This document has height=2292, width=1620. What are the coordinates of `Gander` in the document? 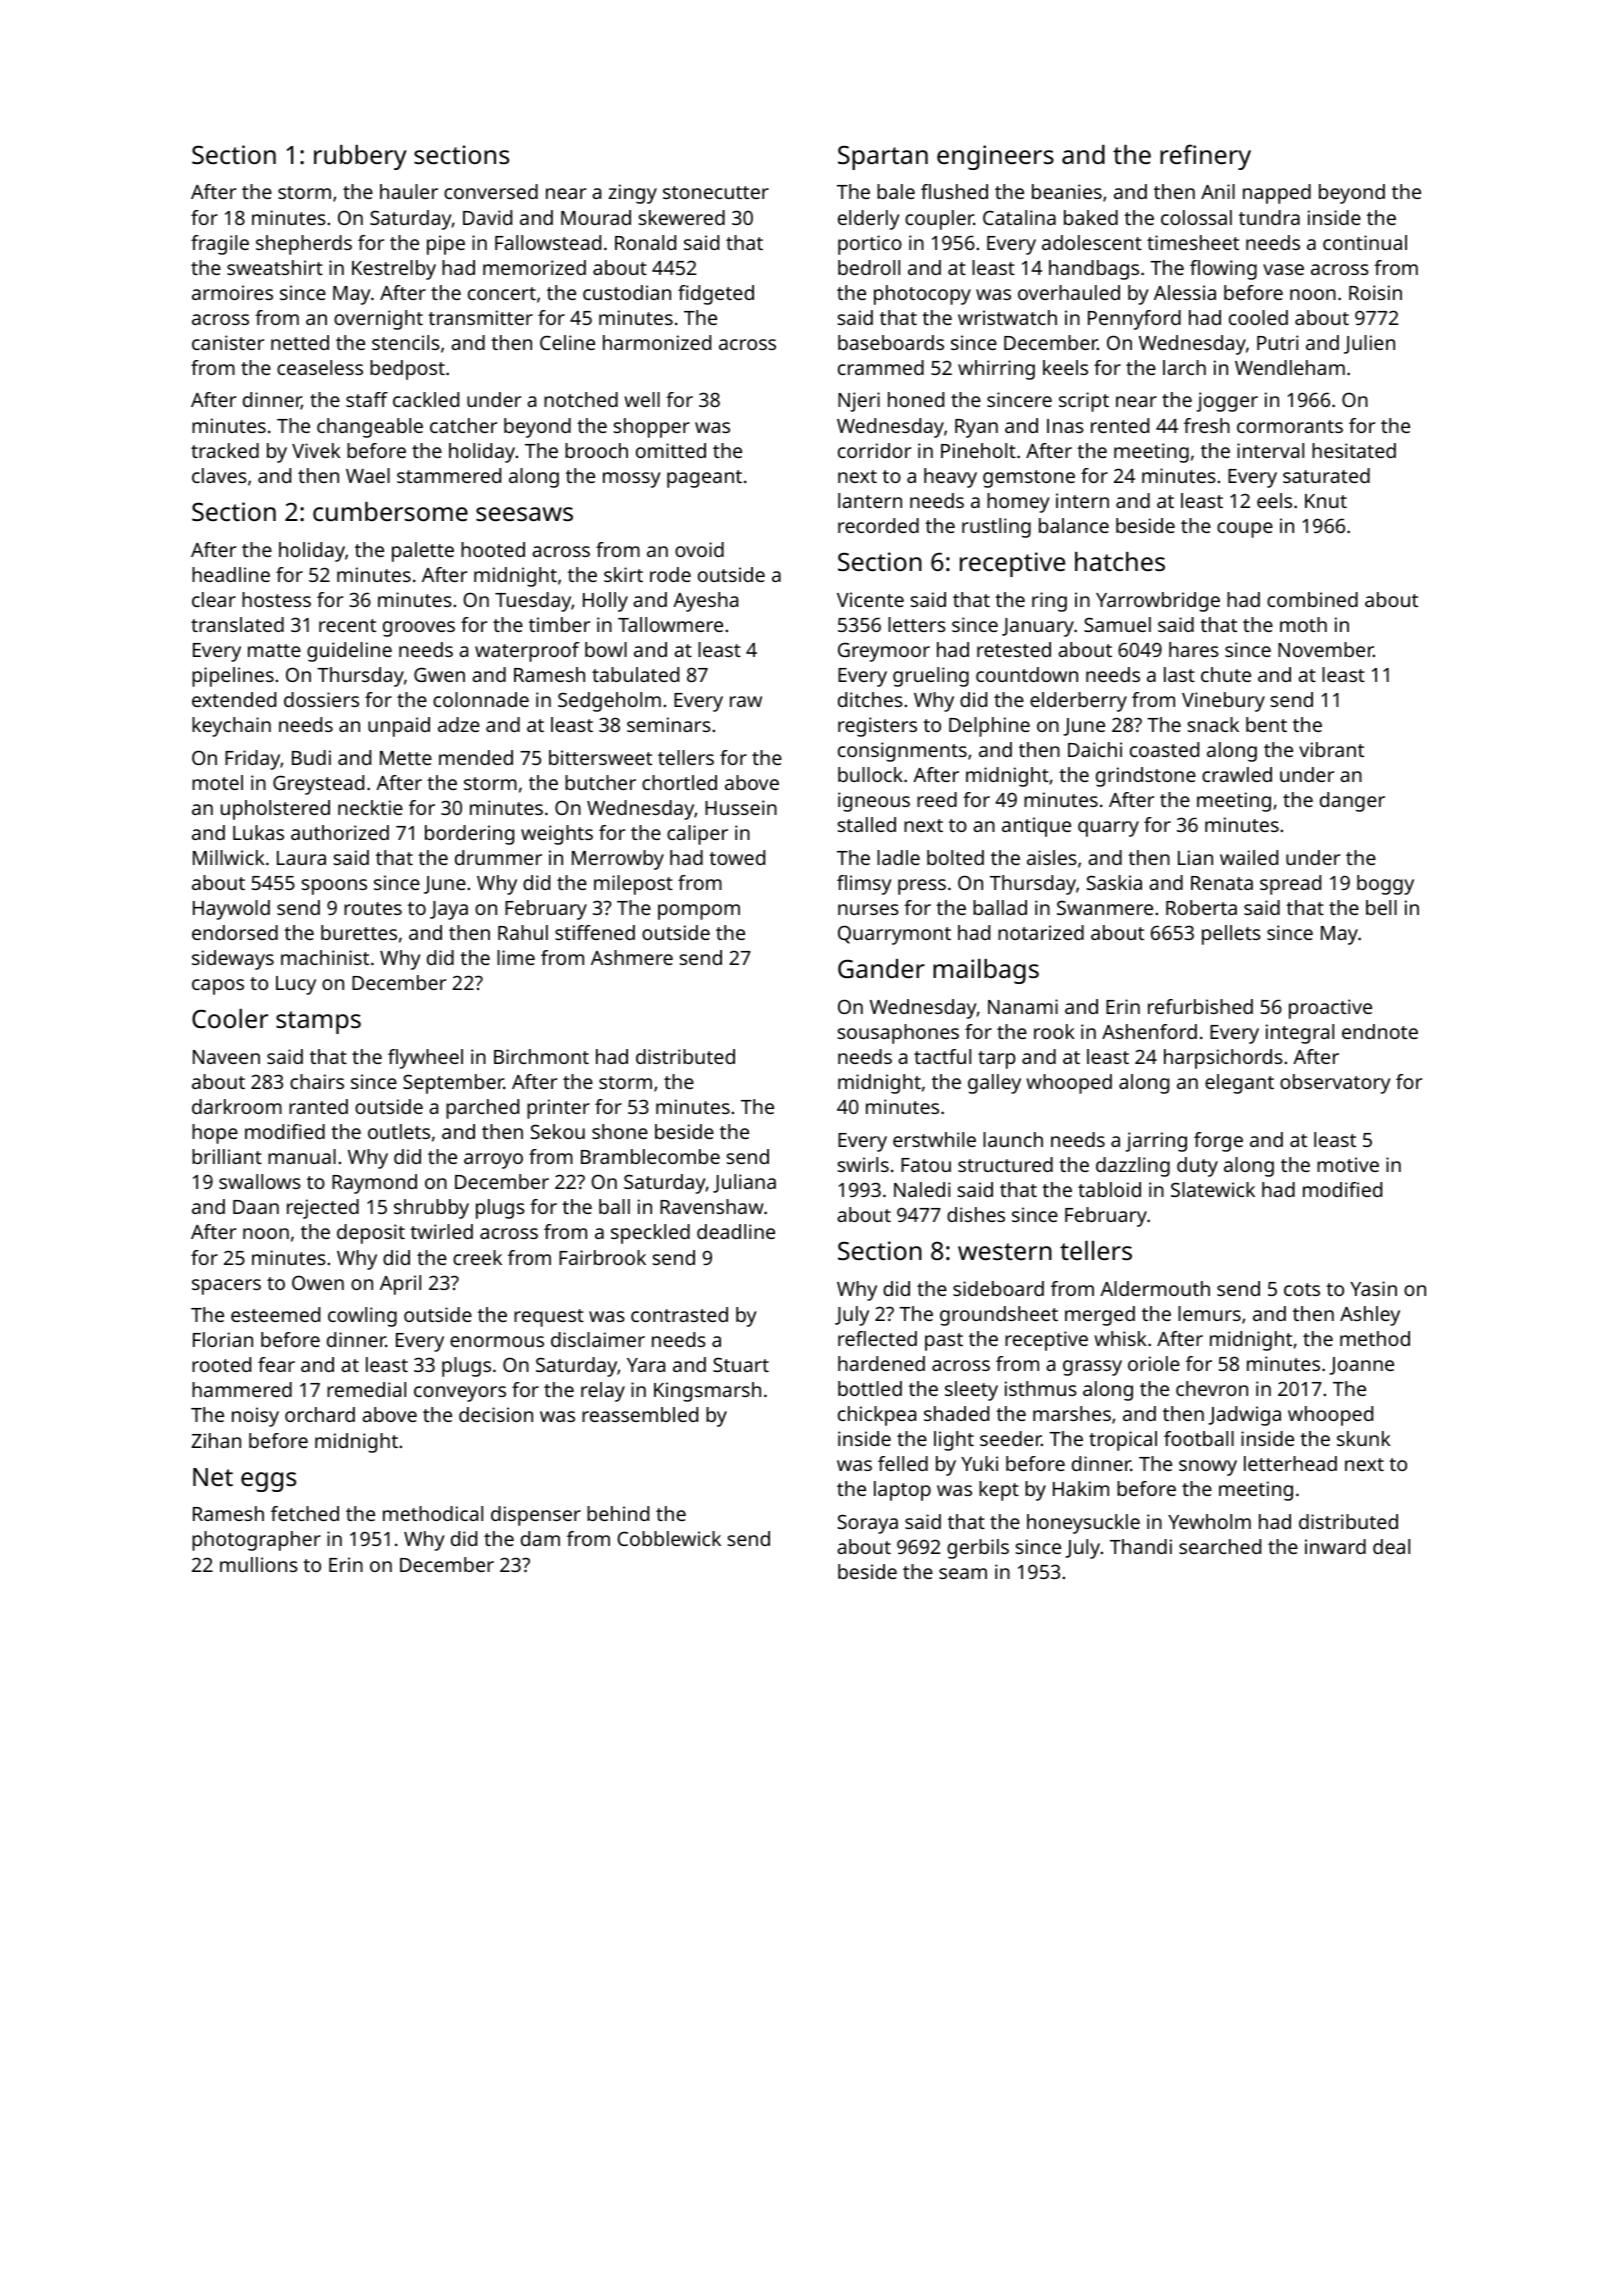 It's located at (881, 968).
